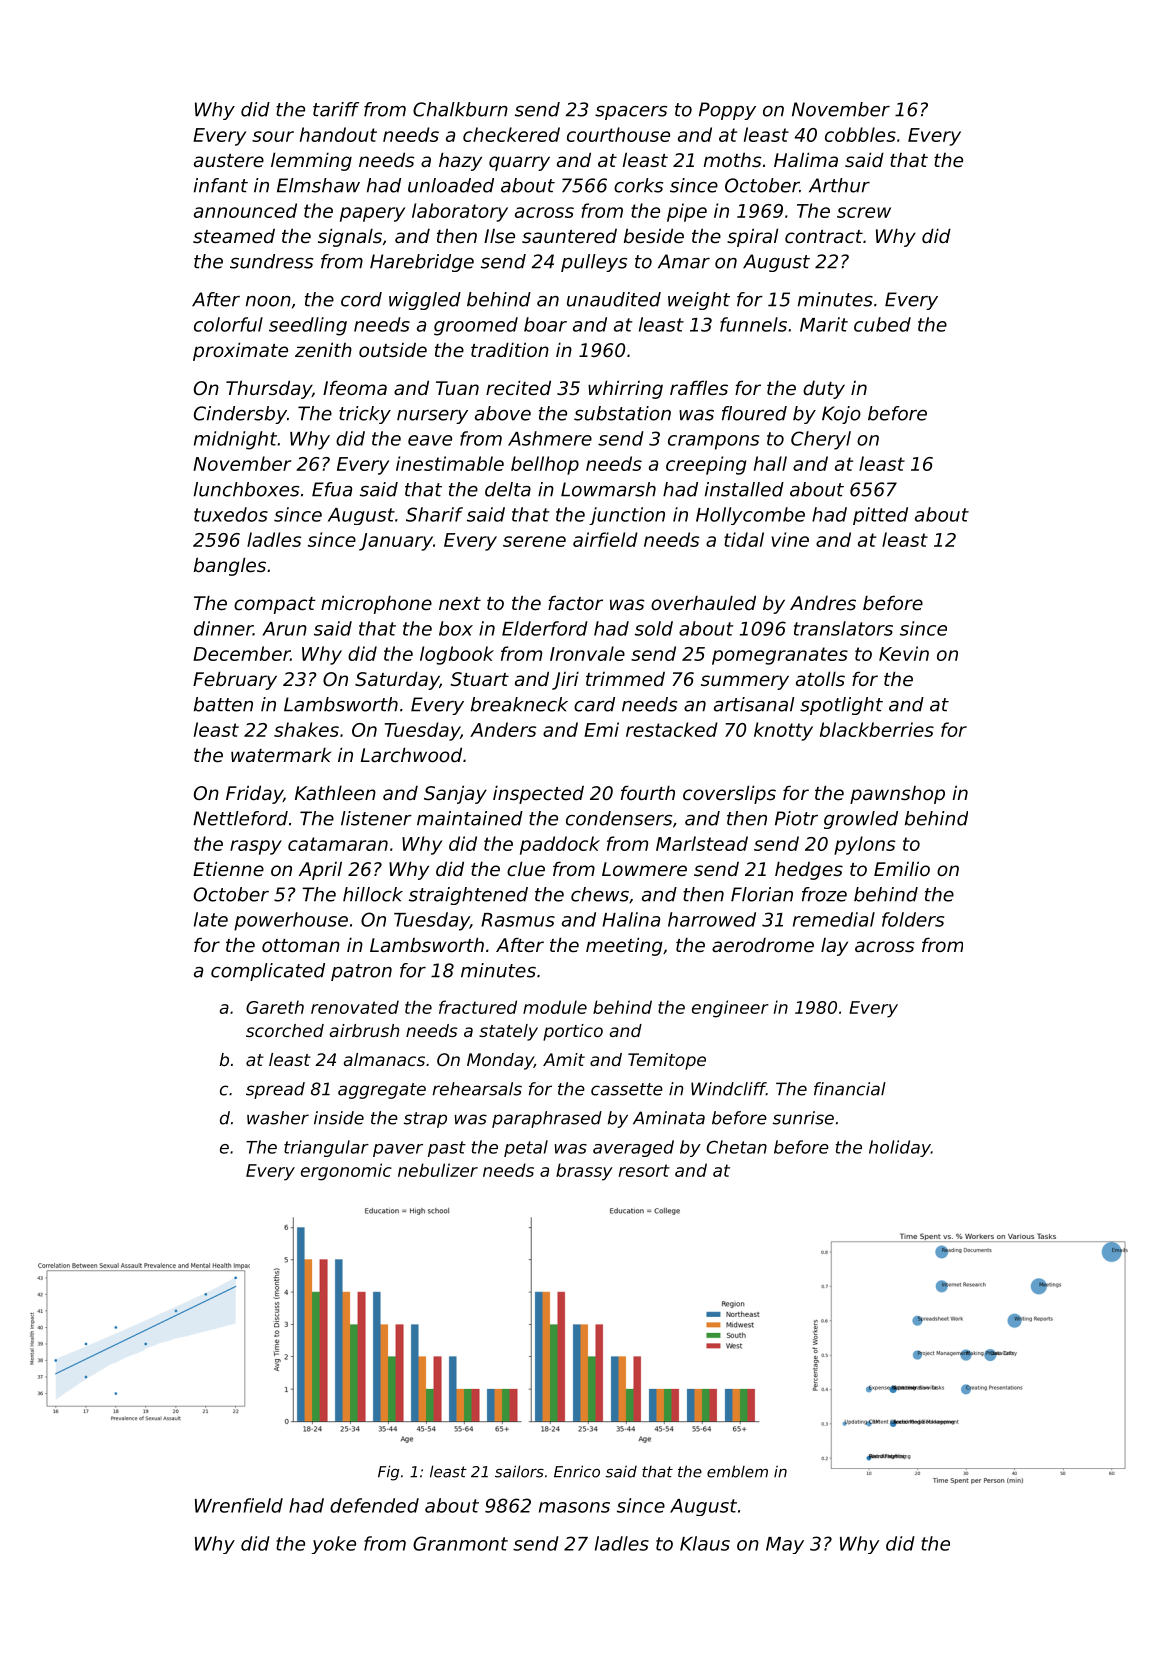 The image size is (1165, 1654). What do you see at coordinates (477, 1089) in the screenshot?
I see `rehearsals` at bounding box center [477, 1089].
